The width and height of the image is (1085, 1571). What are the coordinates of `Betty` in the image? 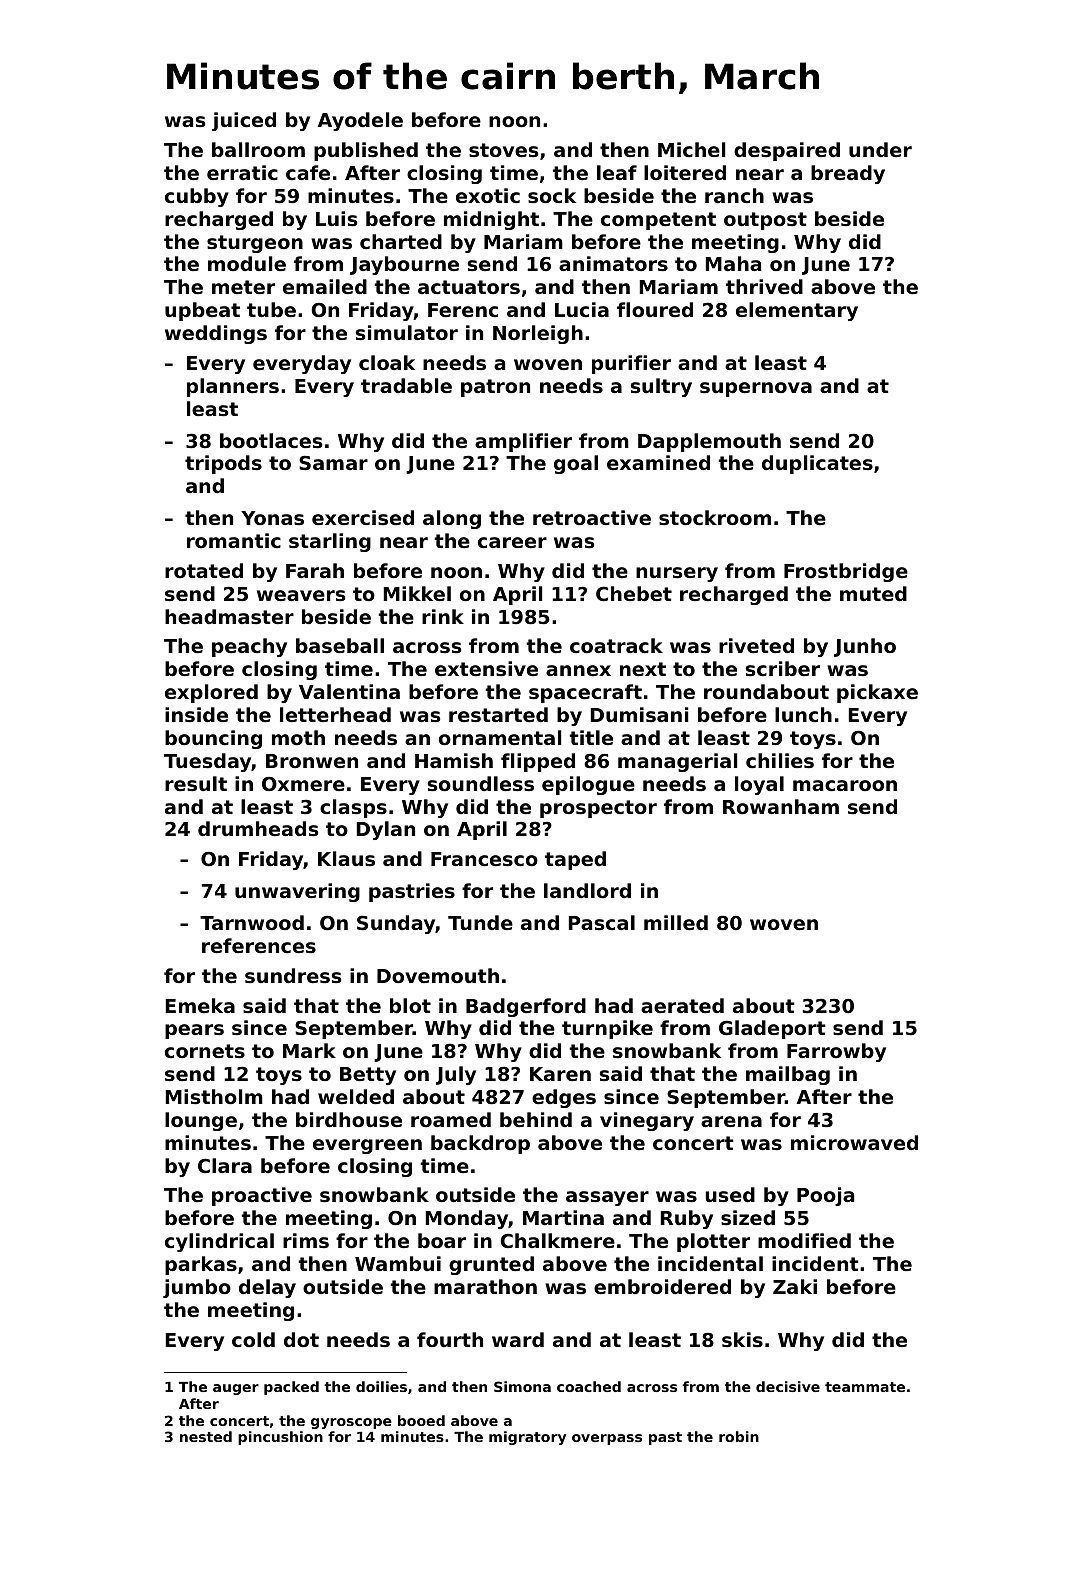 It's located at (368, 1076).
